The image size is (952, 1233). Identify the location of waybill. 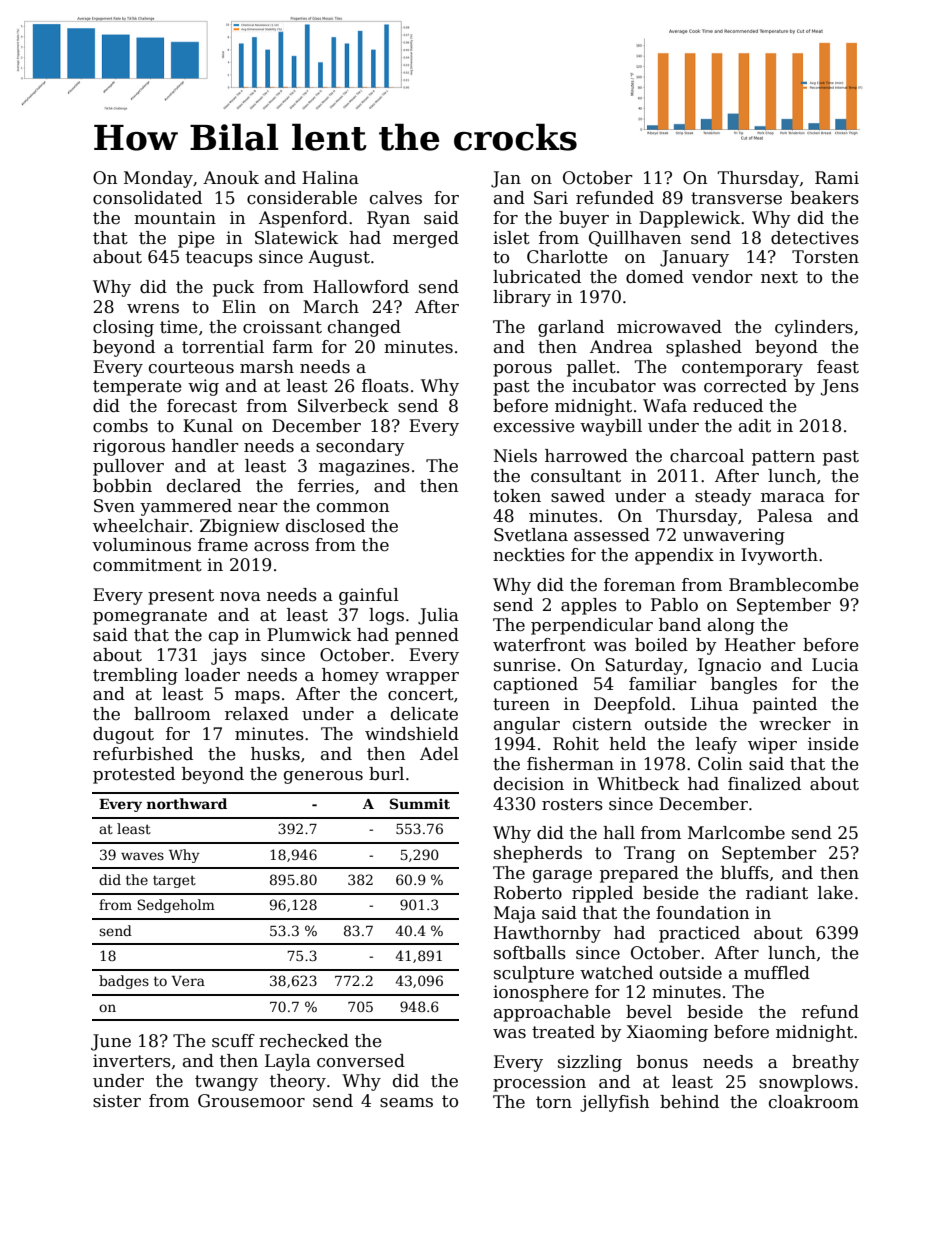
(611, 427).
